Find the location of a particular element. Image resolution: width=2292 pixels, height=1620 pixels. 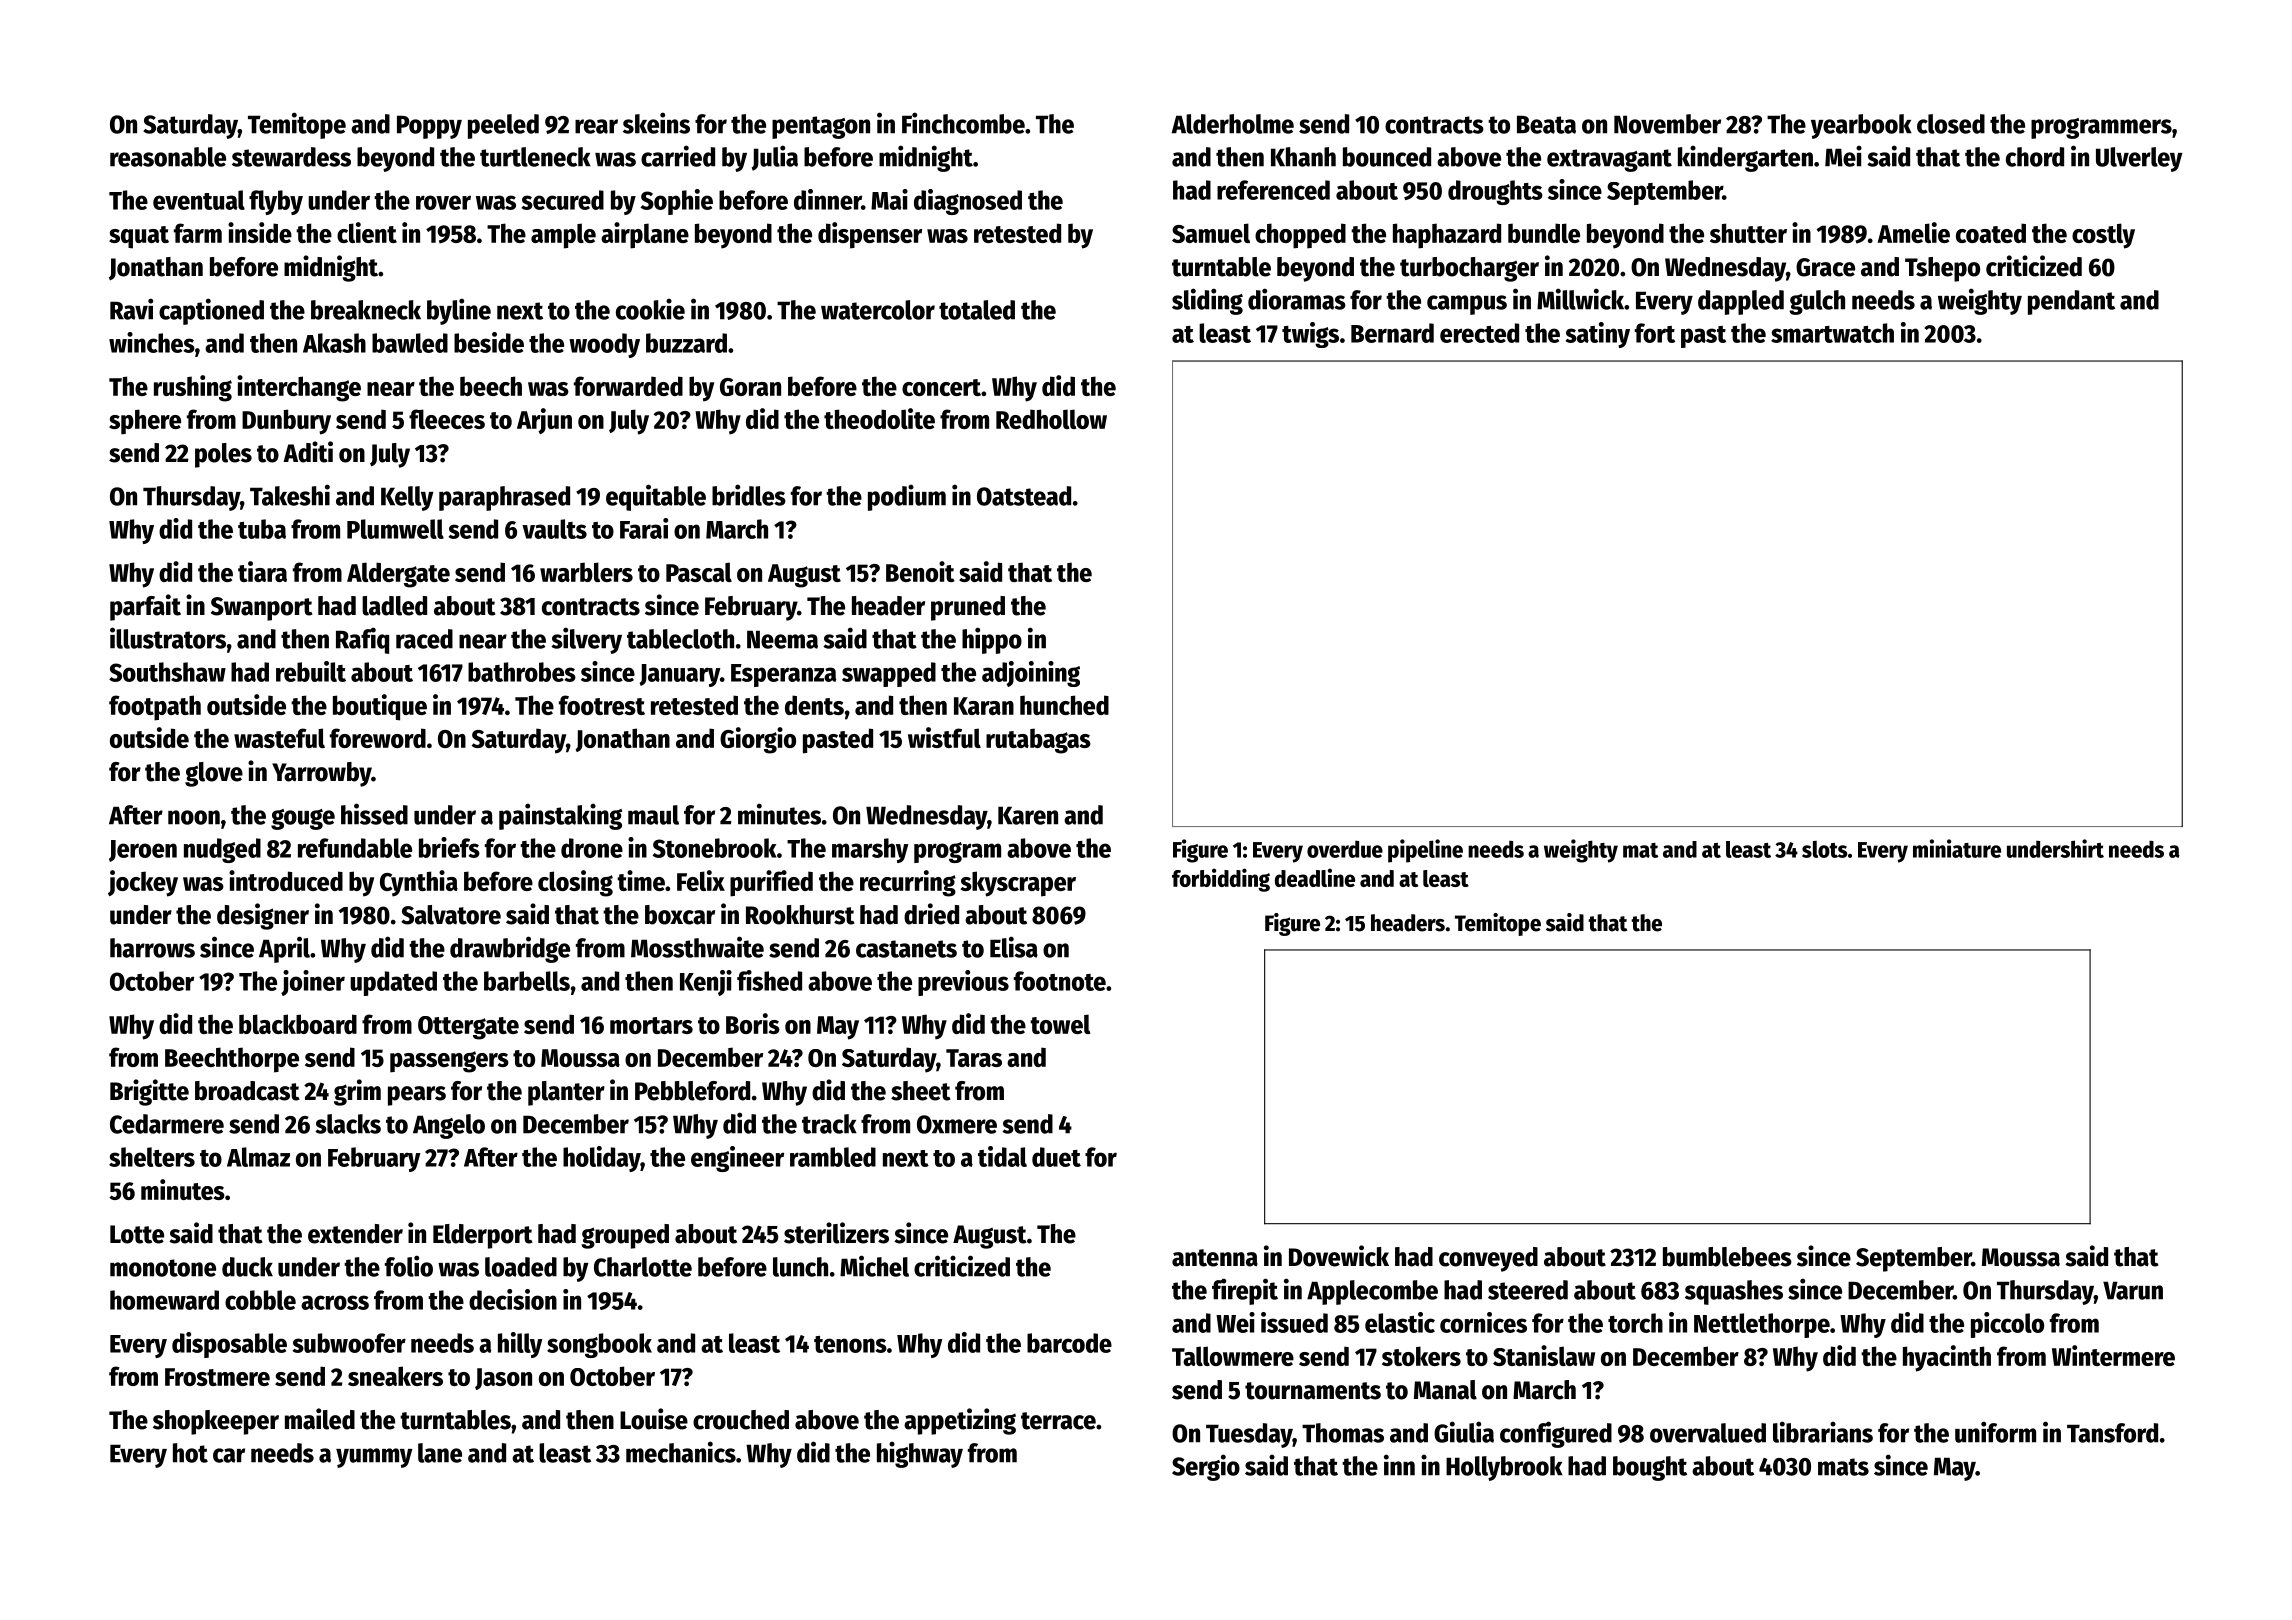

Aldergate is located at coordinates (398, 575).
